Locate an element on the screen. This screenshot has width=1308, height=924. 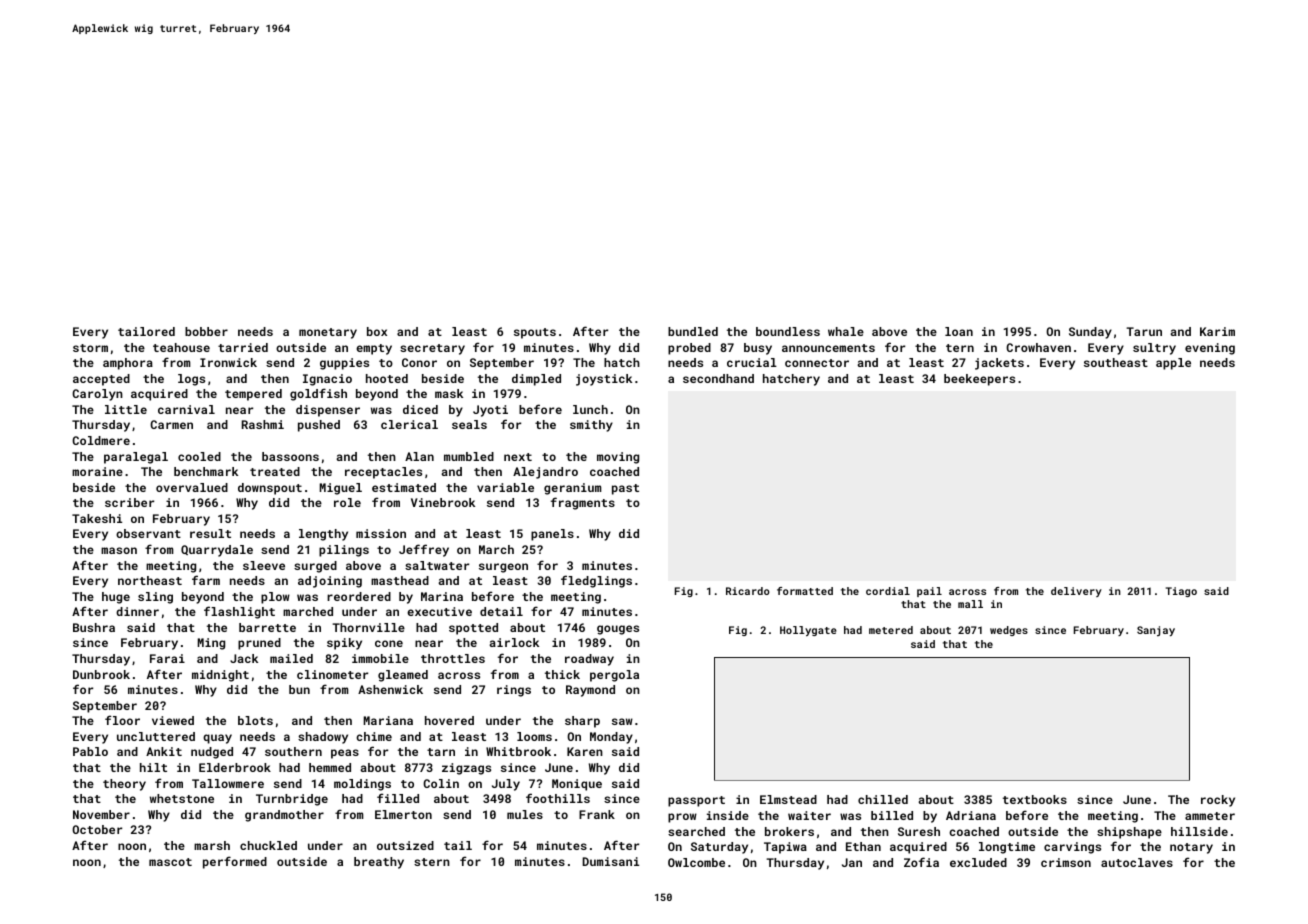
past is located at coordinates (625, 489).
